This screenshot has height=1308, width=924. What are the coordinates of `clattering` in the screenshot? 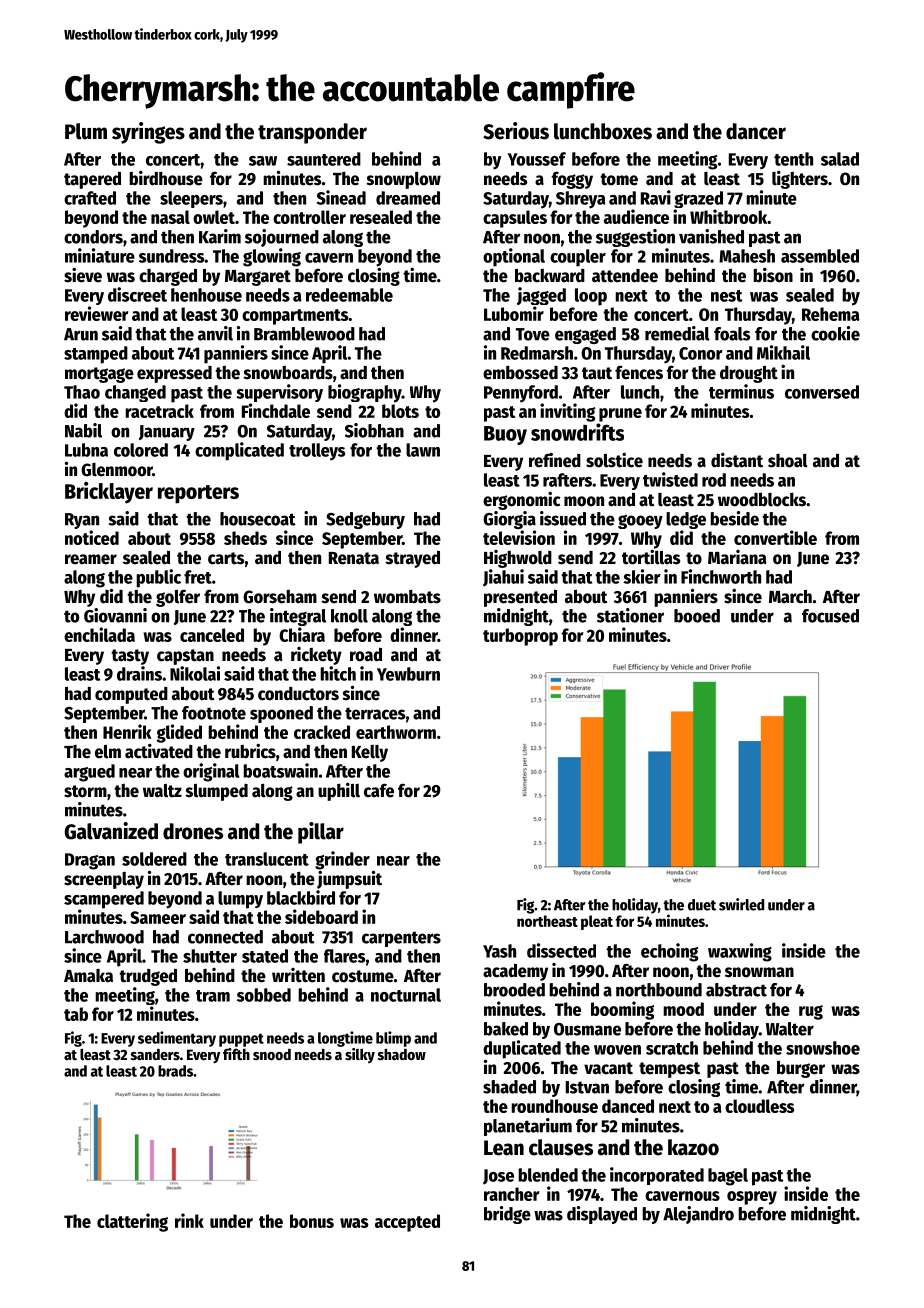 It's located at (132, 1222).
